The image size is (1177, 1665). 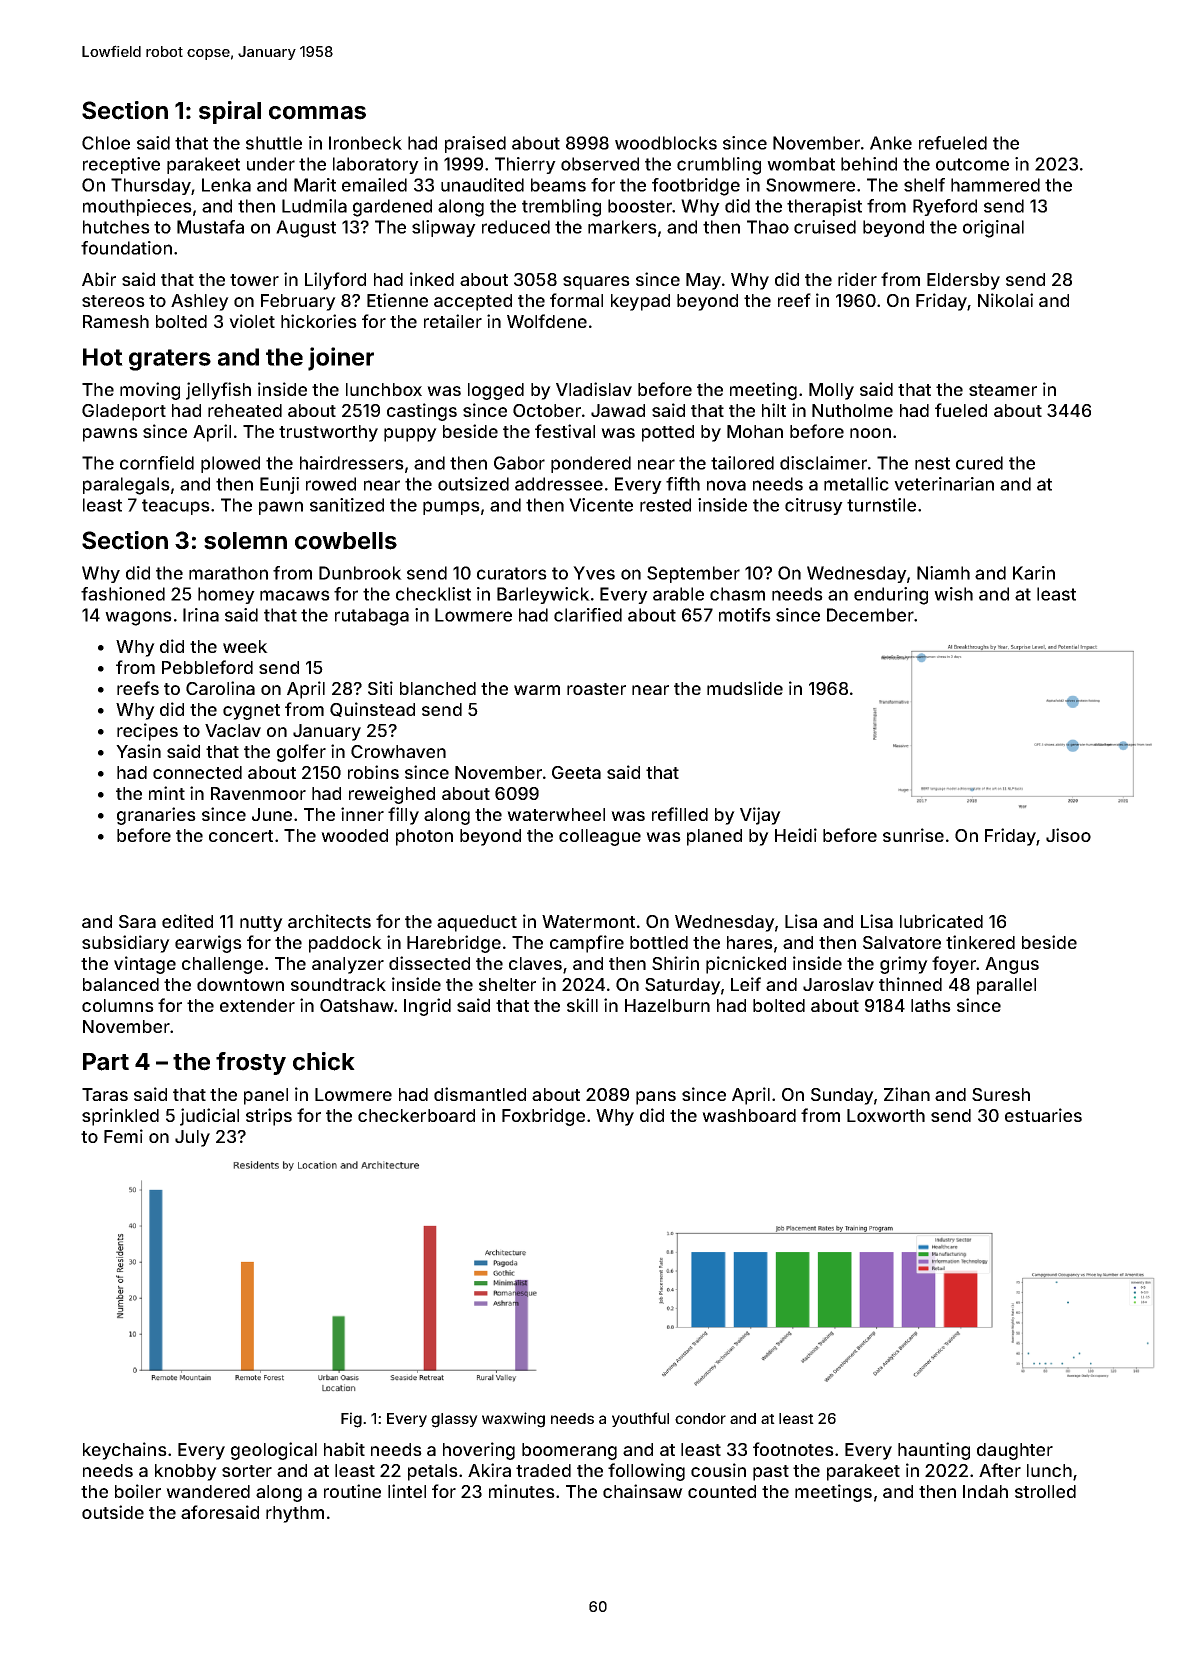 I want to click on lubricated, so click(x=941, y=921).
